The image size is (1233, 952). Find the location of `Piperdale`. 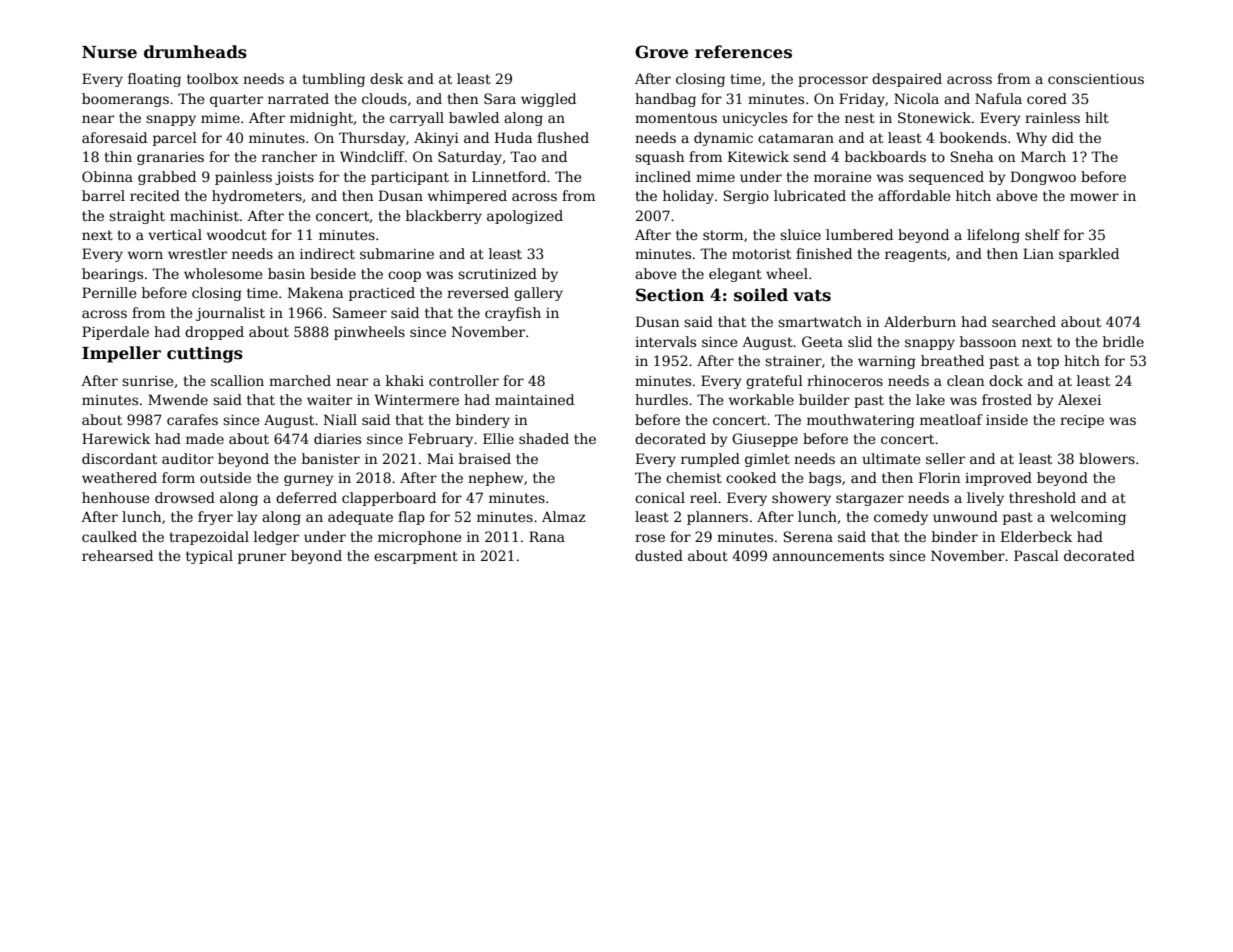

Piperdale is located at coordinates (115, 333).
